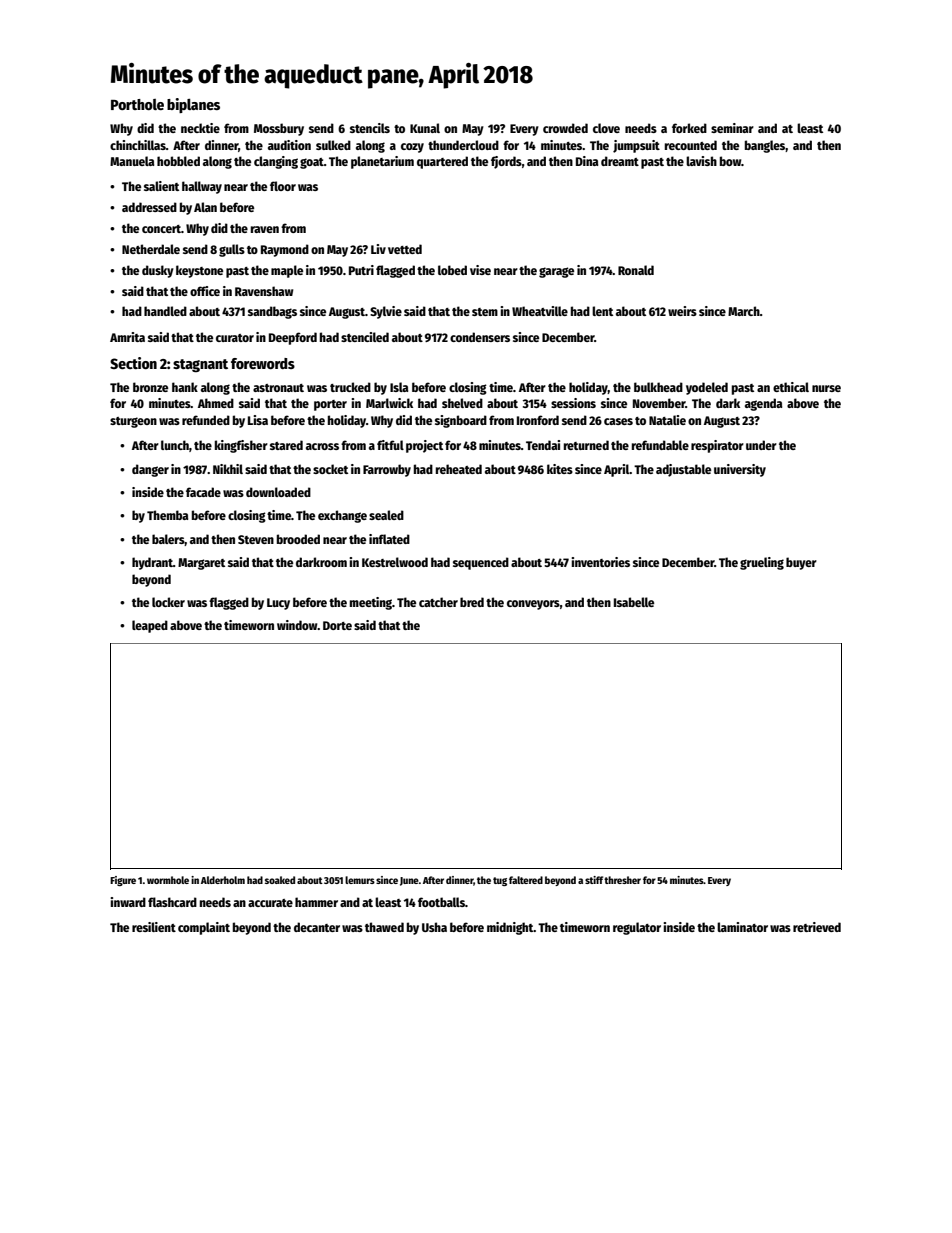 This document has height=1233, width=952. Describe the element at coordinates (438, 602) in the document. I see `catcher` at that location.
